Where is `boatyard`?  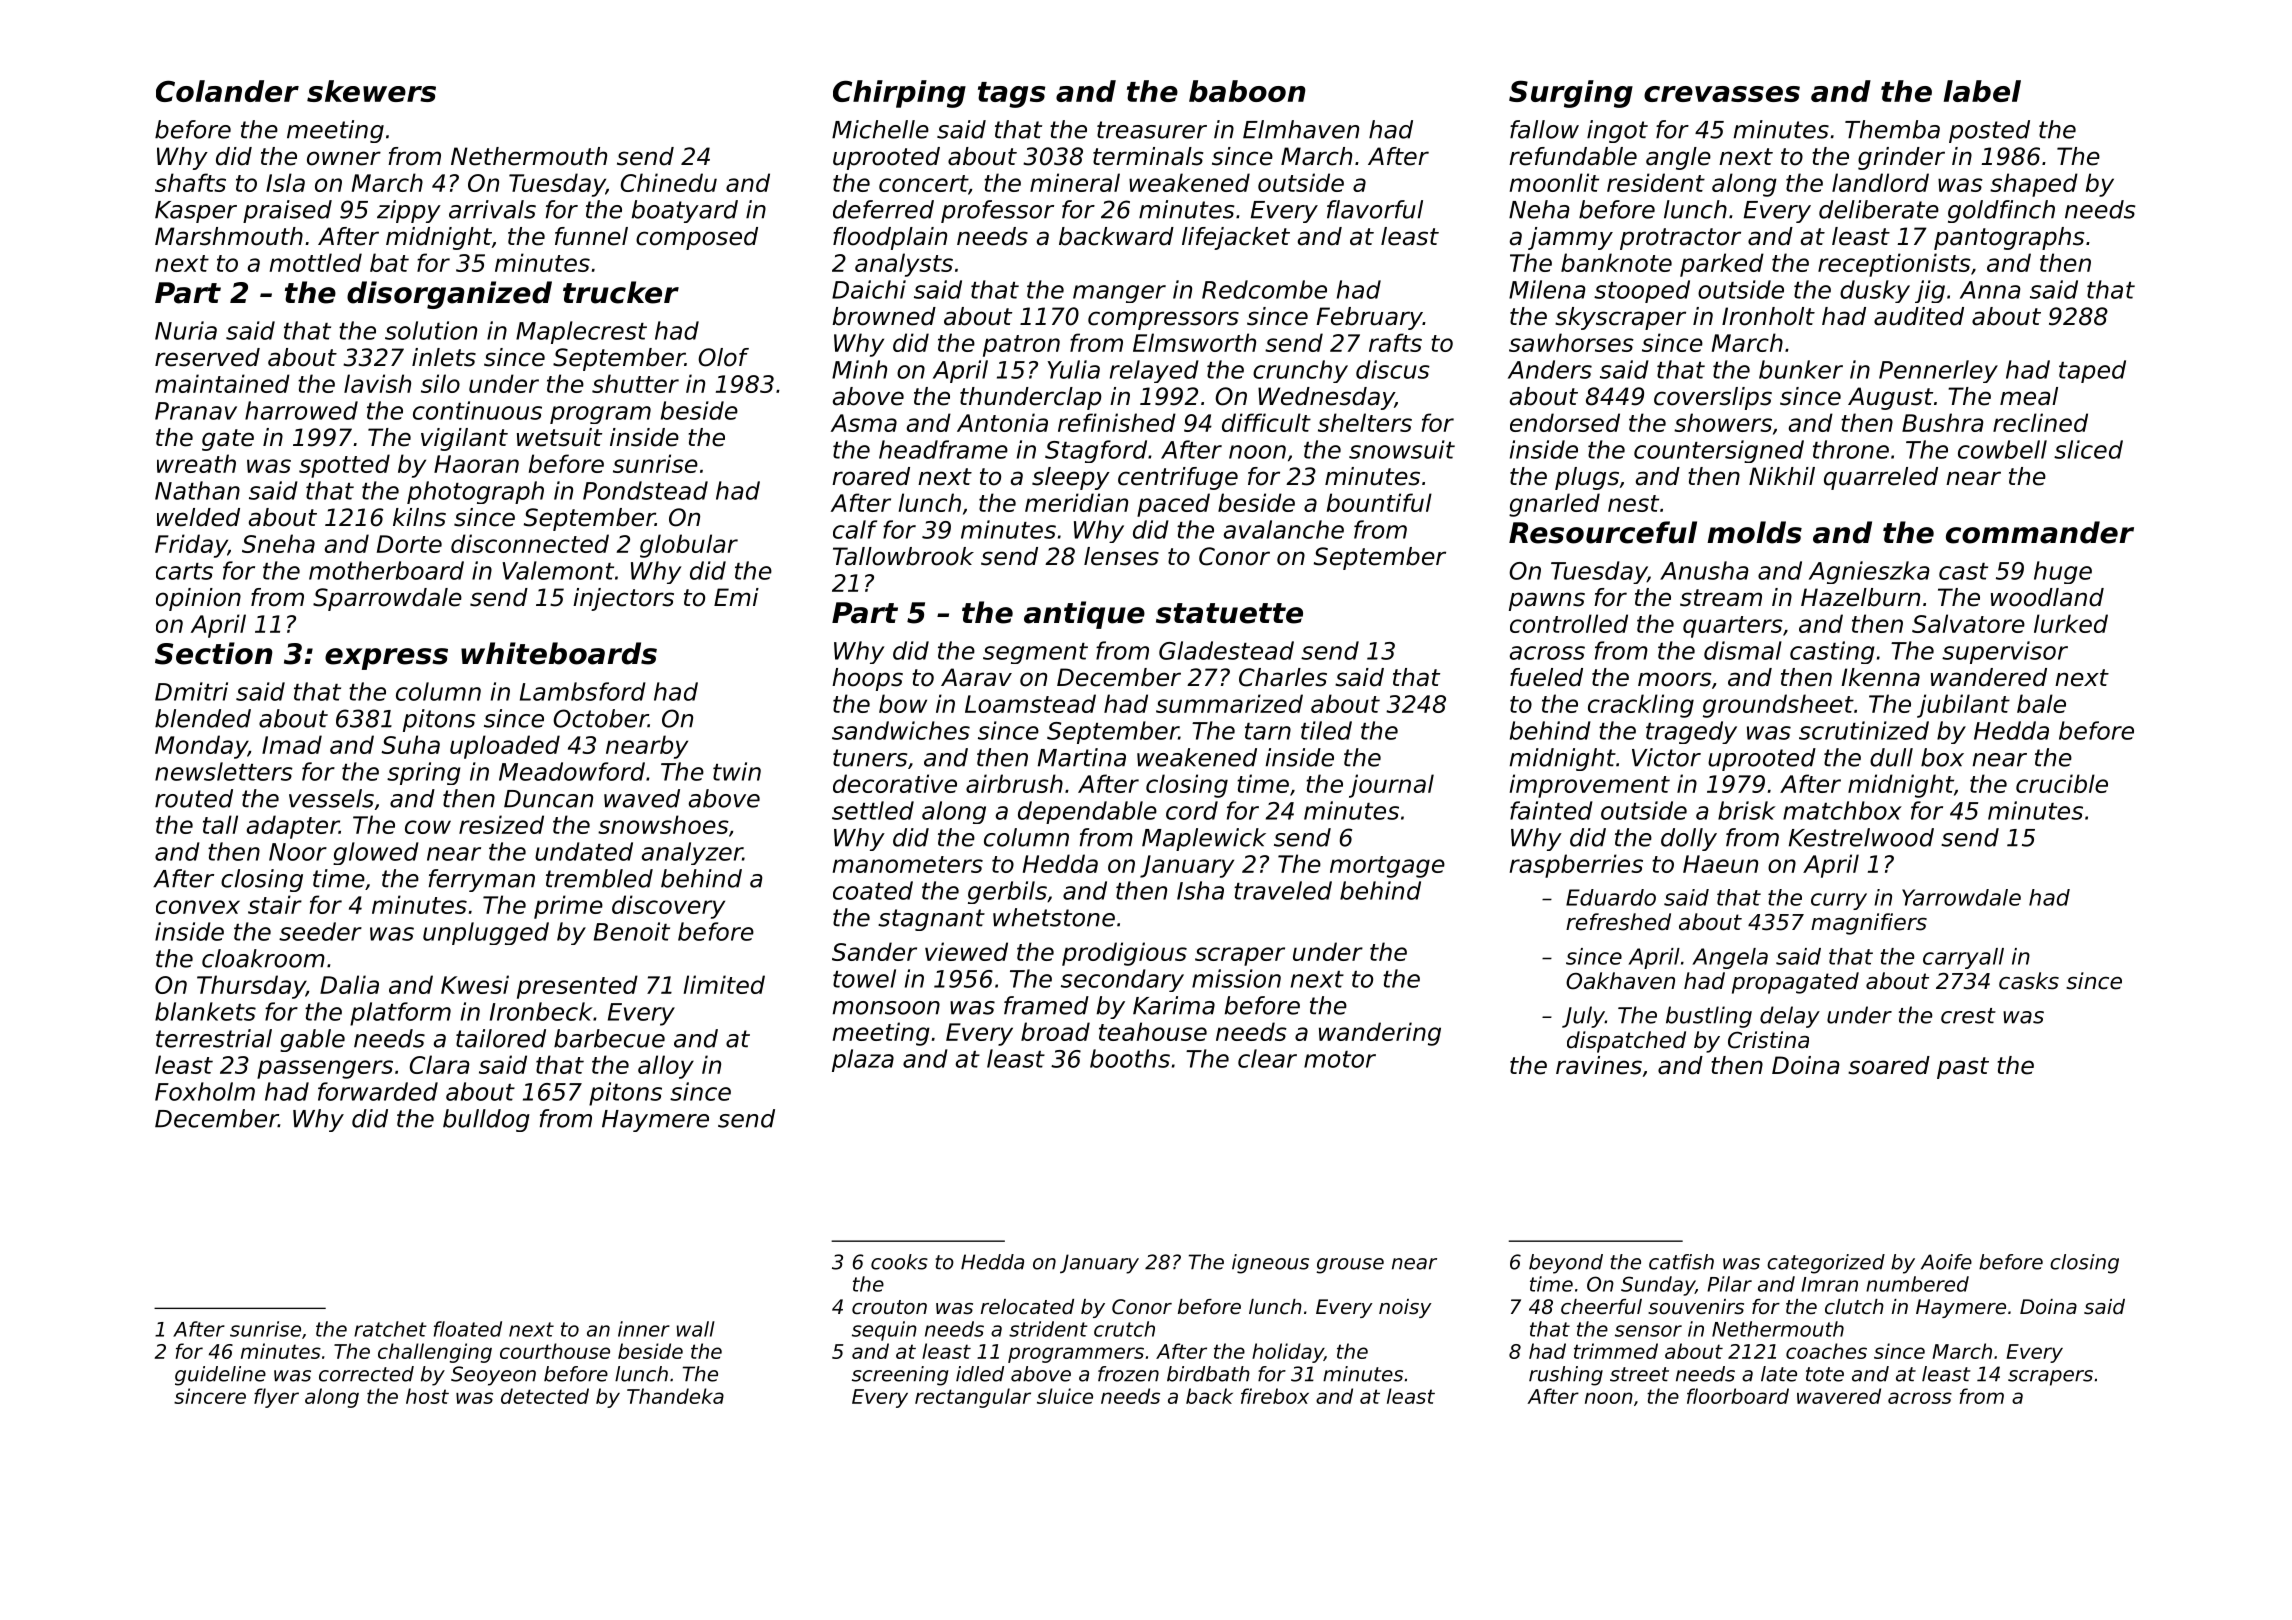 boatyard is located at coordinates (685, 211).
